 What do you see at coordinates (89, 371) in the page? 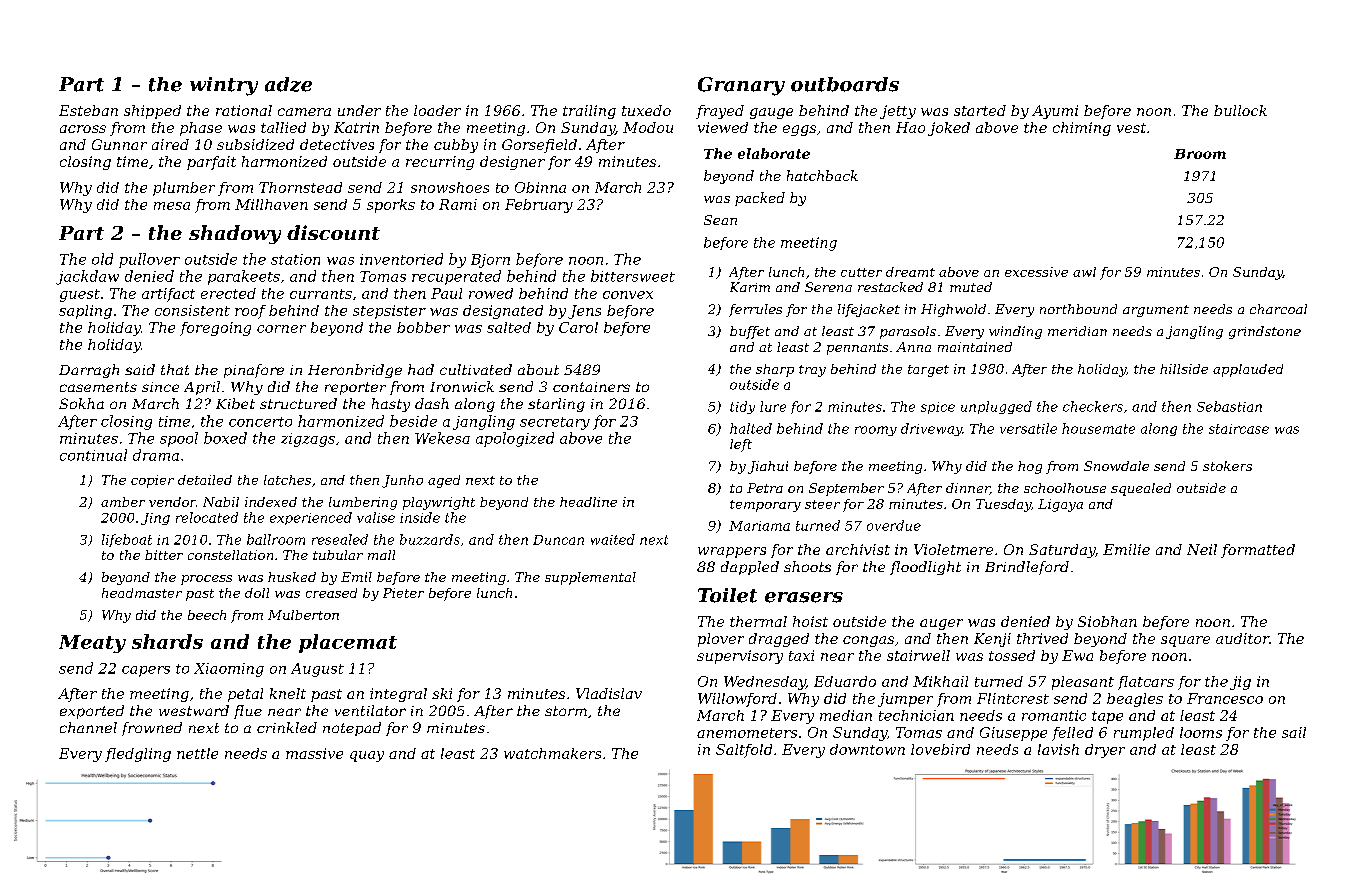
I see `Darragh` at bounding box center [89, 371].
